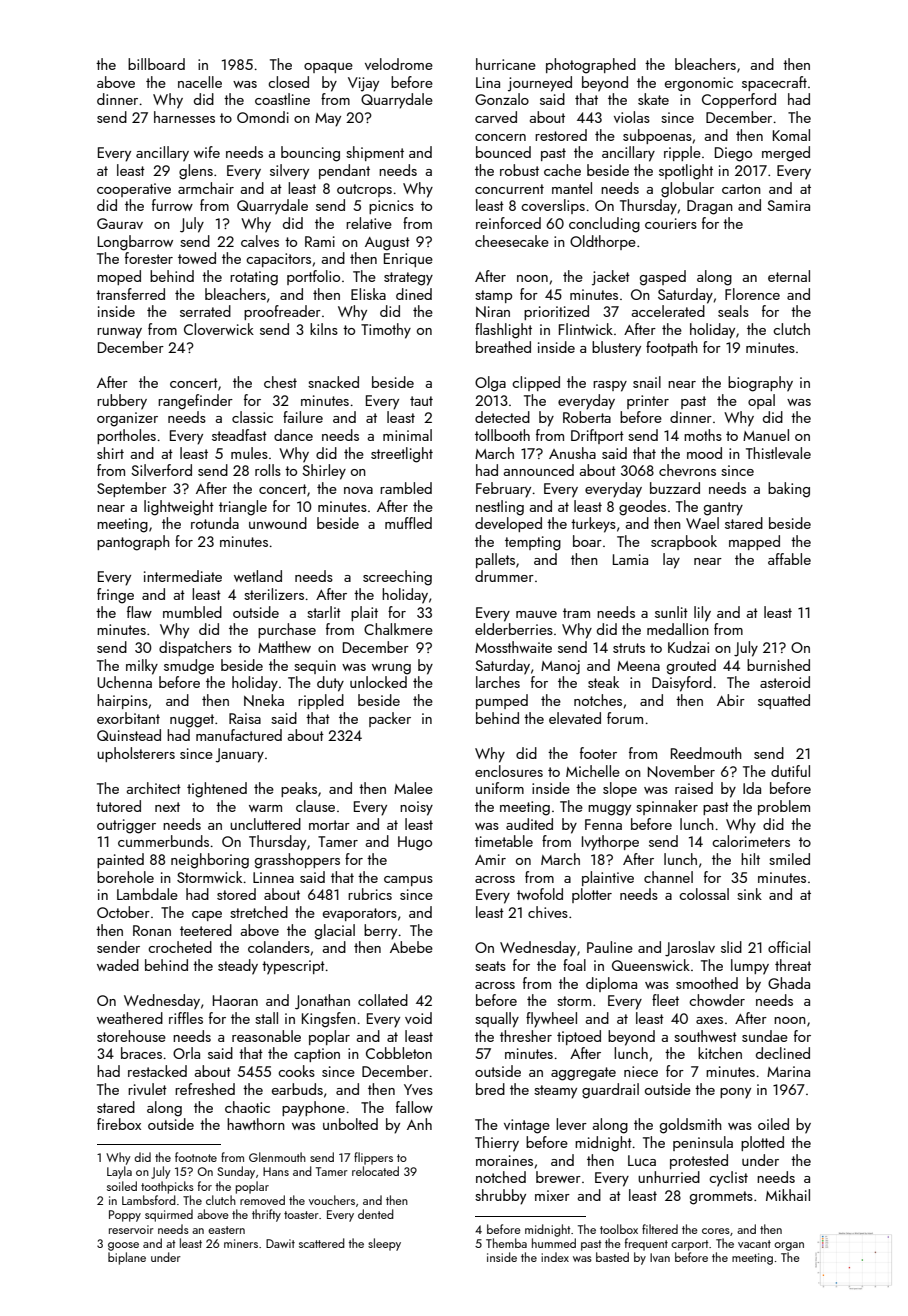 This document has width=908, height=1316. I want to click on exorbitant, so click(128, 718).
